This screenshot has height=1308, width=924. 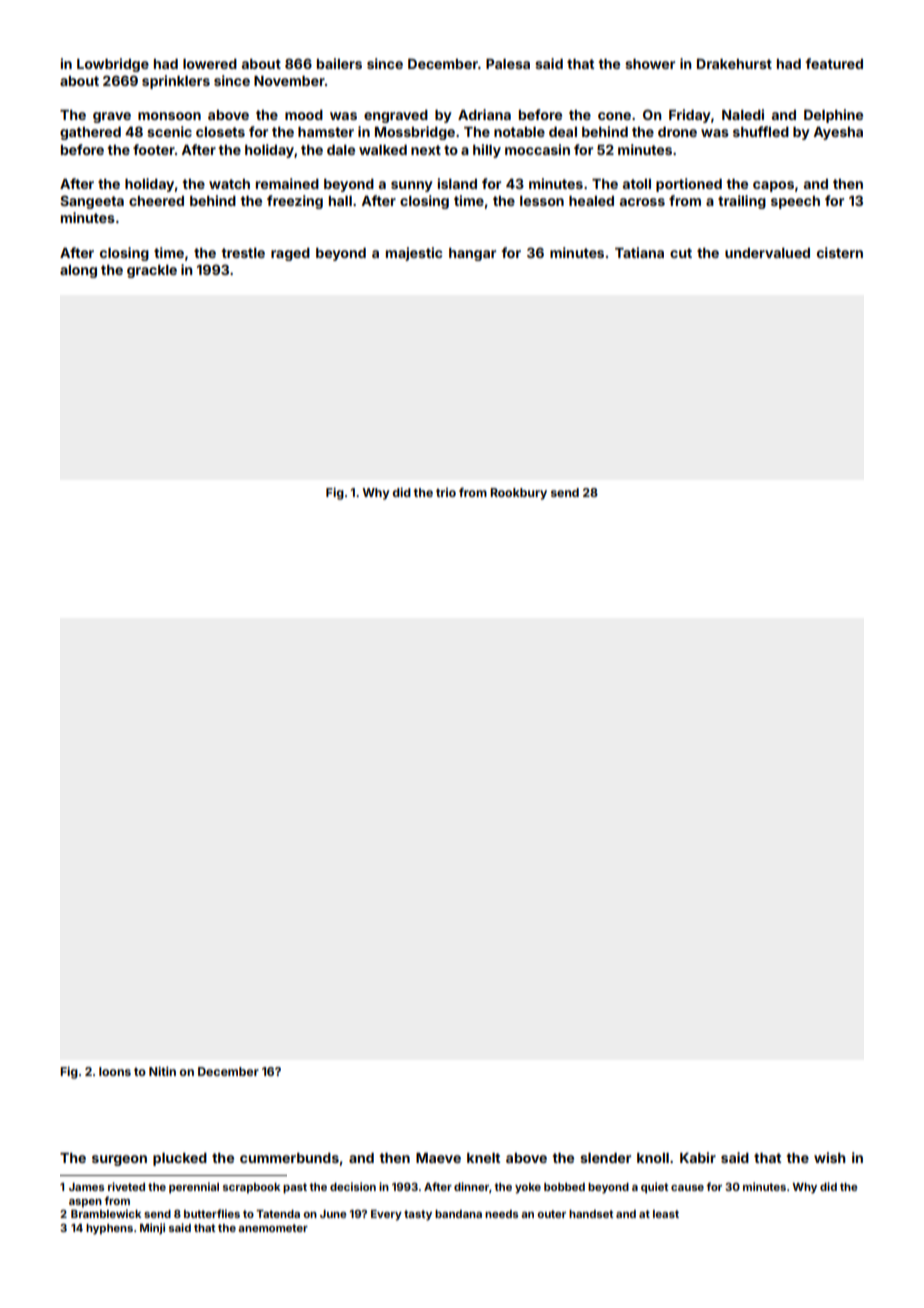 What do you see at coordinates (115, 1071) in the screenshot?
I see `loons` at bounding box center [115, 1071].
